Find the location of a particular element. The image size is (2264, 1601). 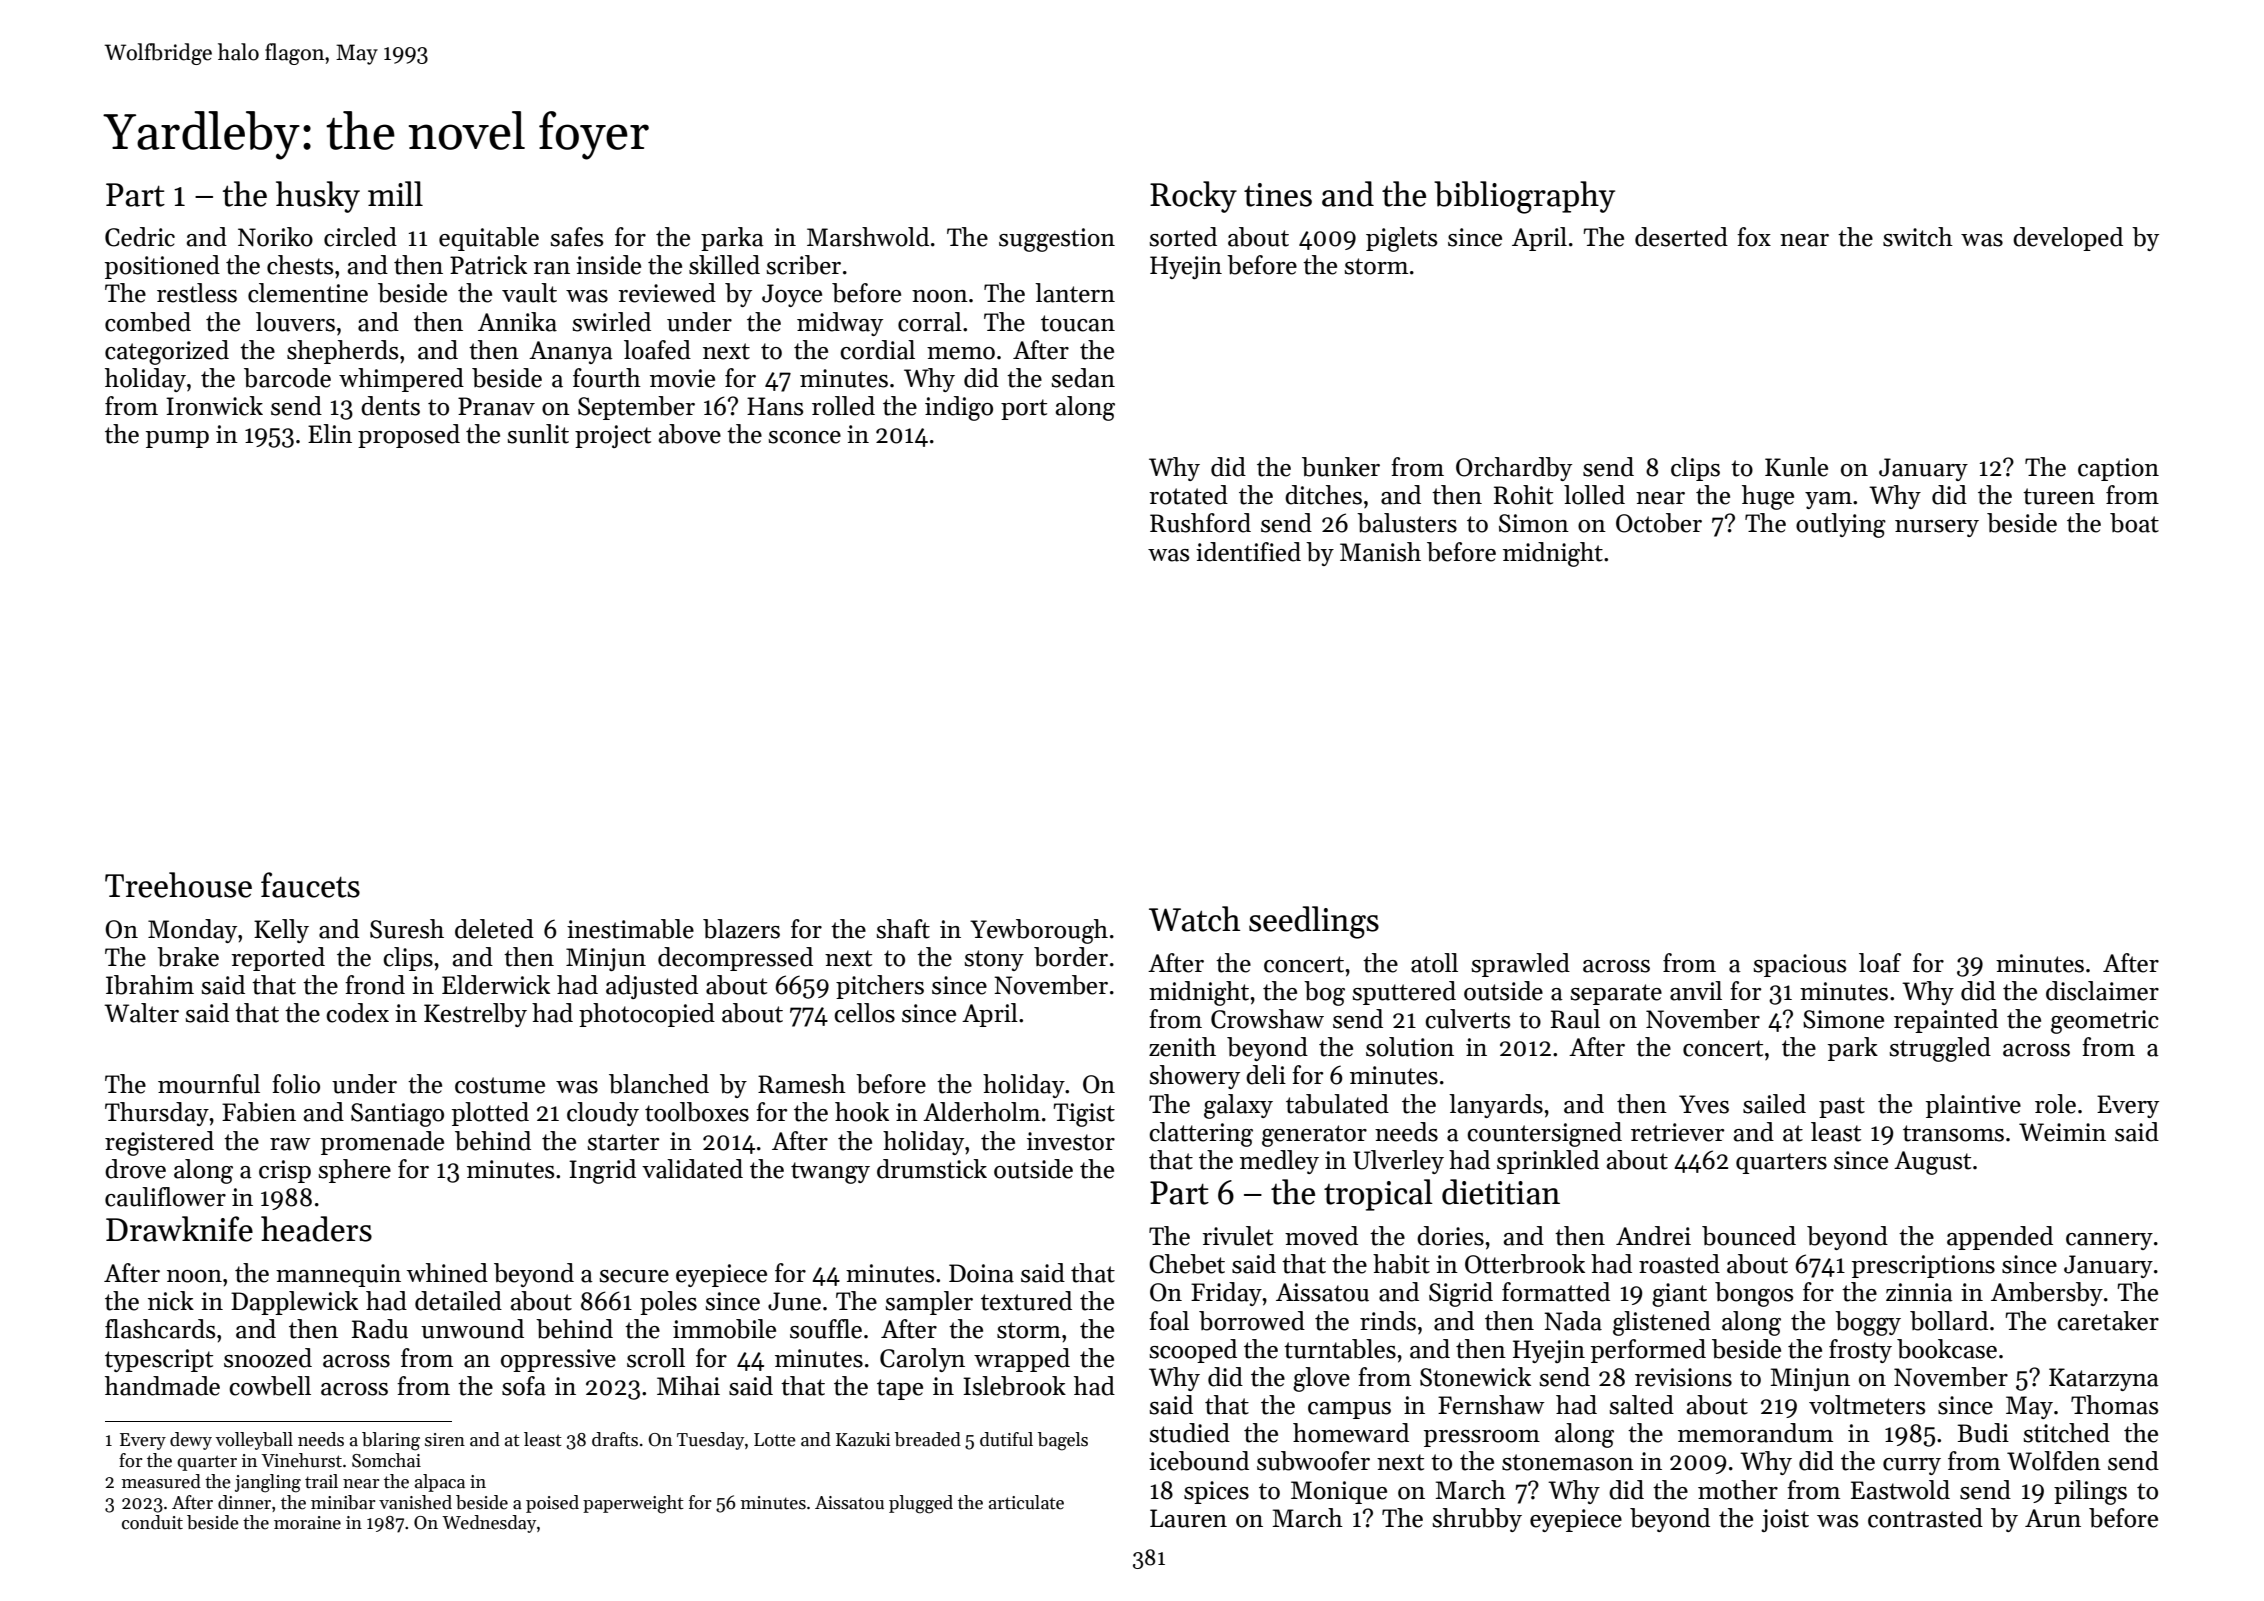

campus is located at coordinates (1349, 1410).
